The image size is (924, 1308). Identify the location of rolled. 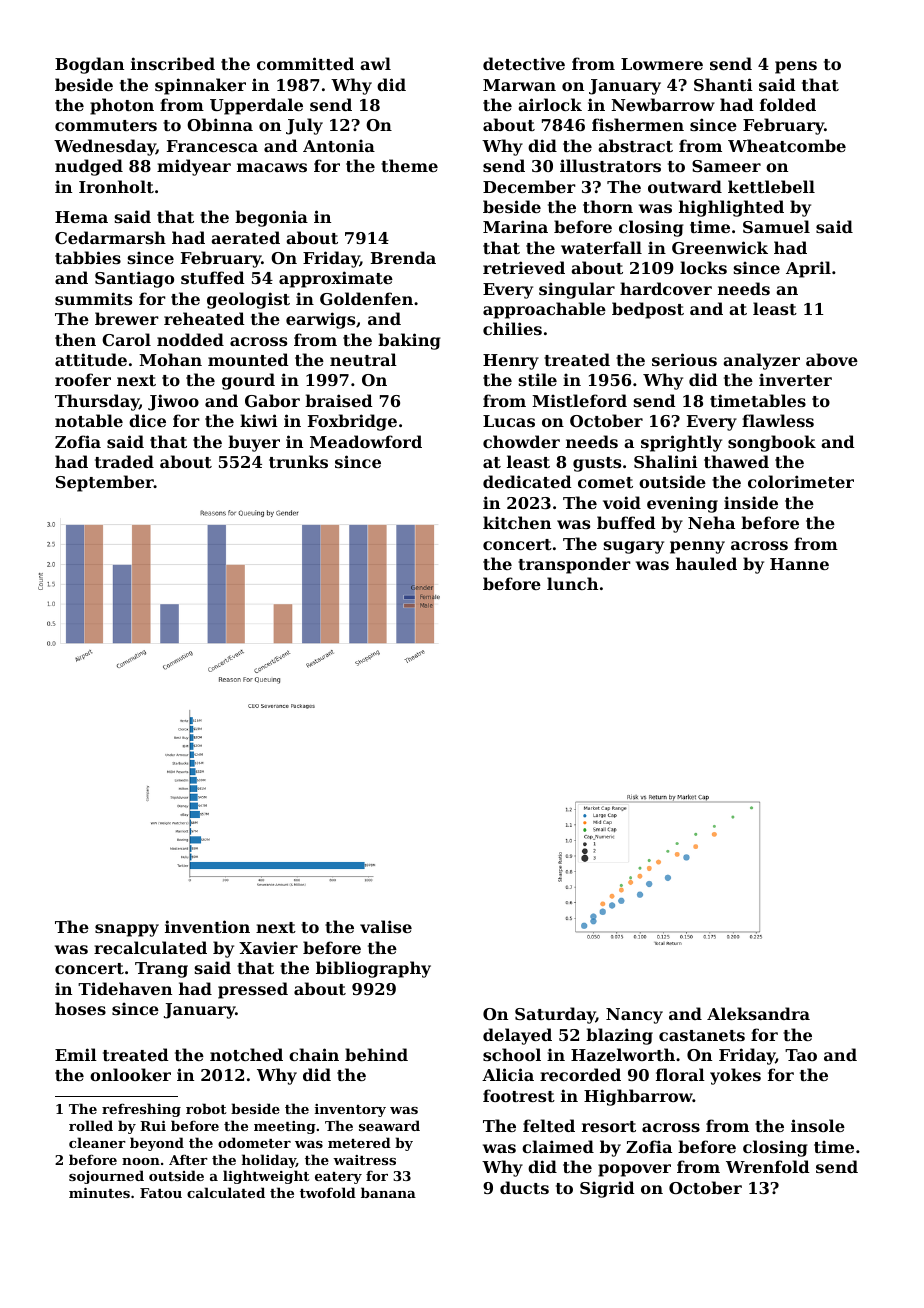
(91, 1125).
